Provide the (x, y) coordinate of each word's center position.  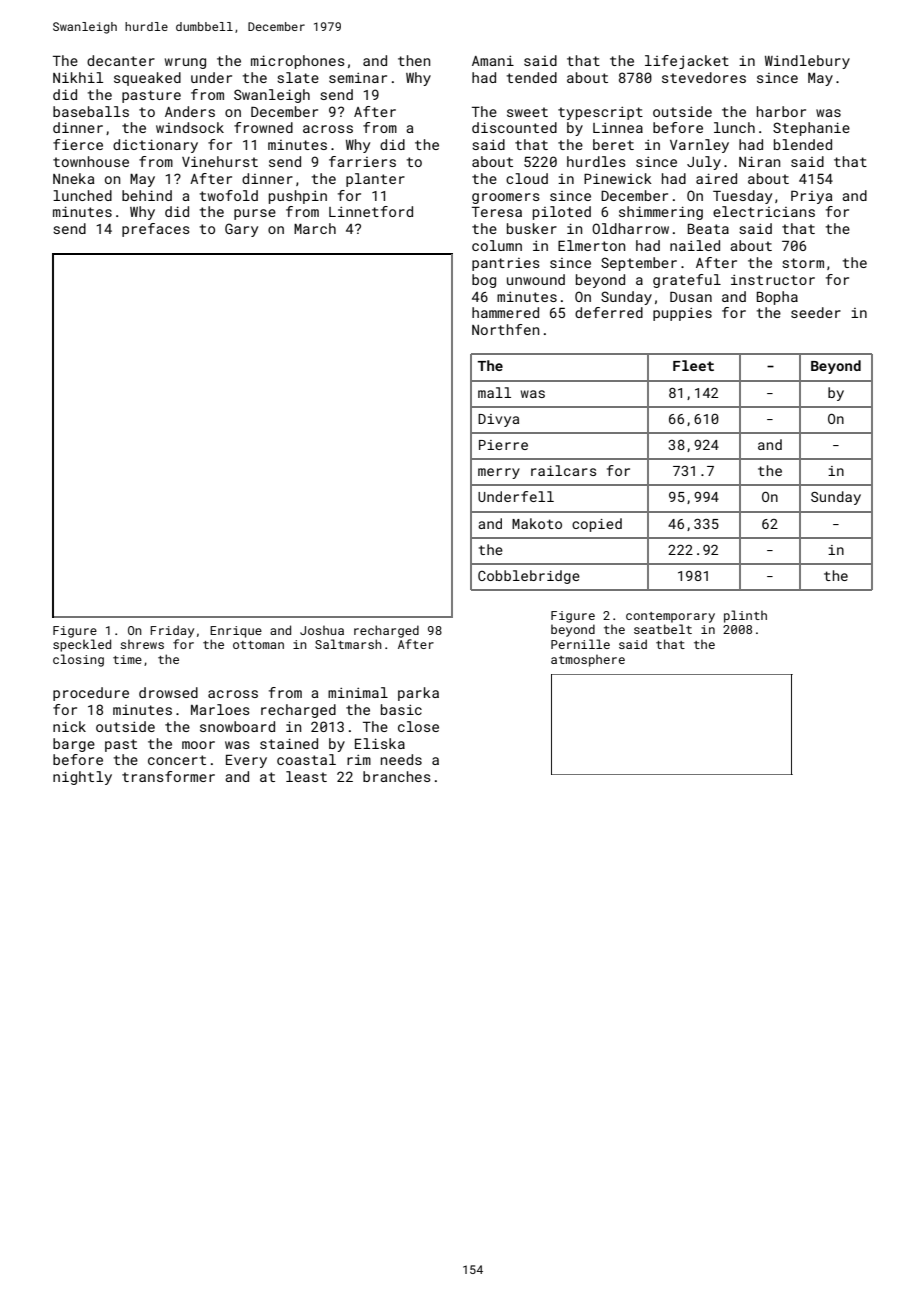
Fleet (693, 365)
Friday (172, 631)
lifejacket (687, 62)
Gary (241, 230)
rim (359, 759)
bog (484, 281)
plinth (745, 616)
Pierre (503, 445)
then (414, 60)
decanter (121, 60)
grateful (687, 281)
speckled (82, 645)
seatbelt (663, 629)
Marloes (220, 709)
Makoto (537, 523)
